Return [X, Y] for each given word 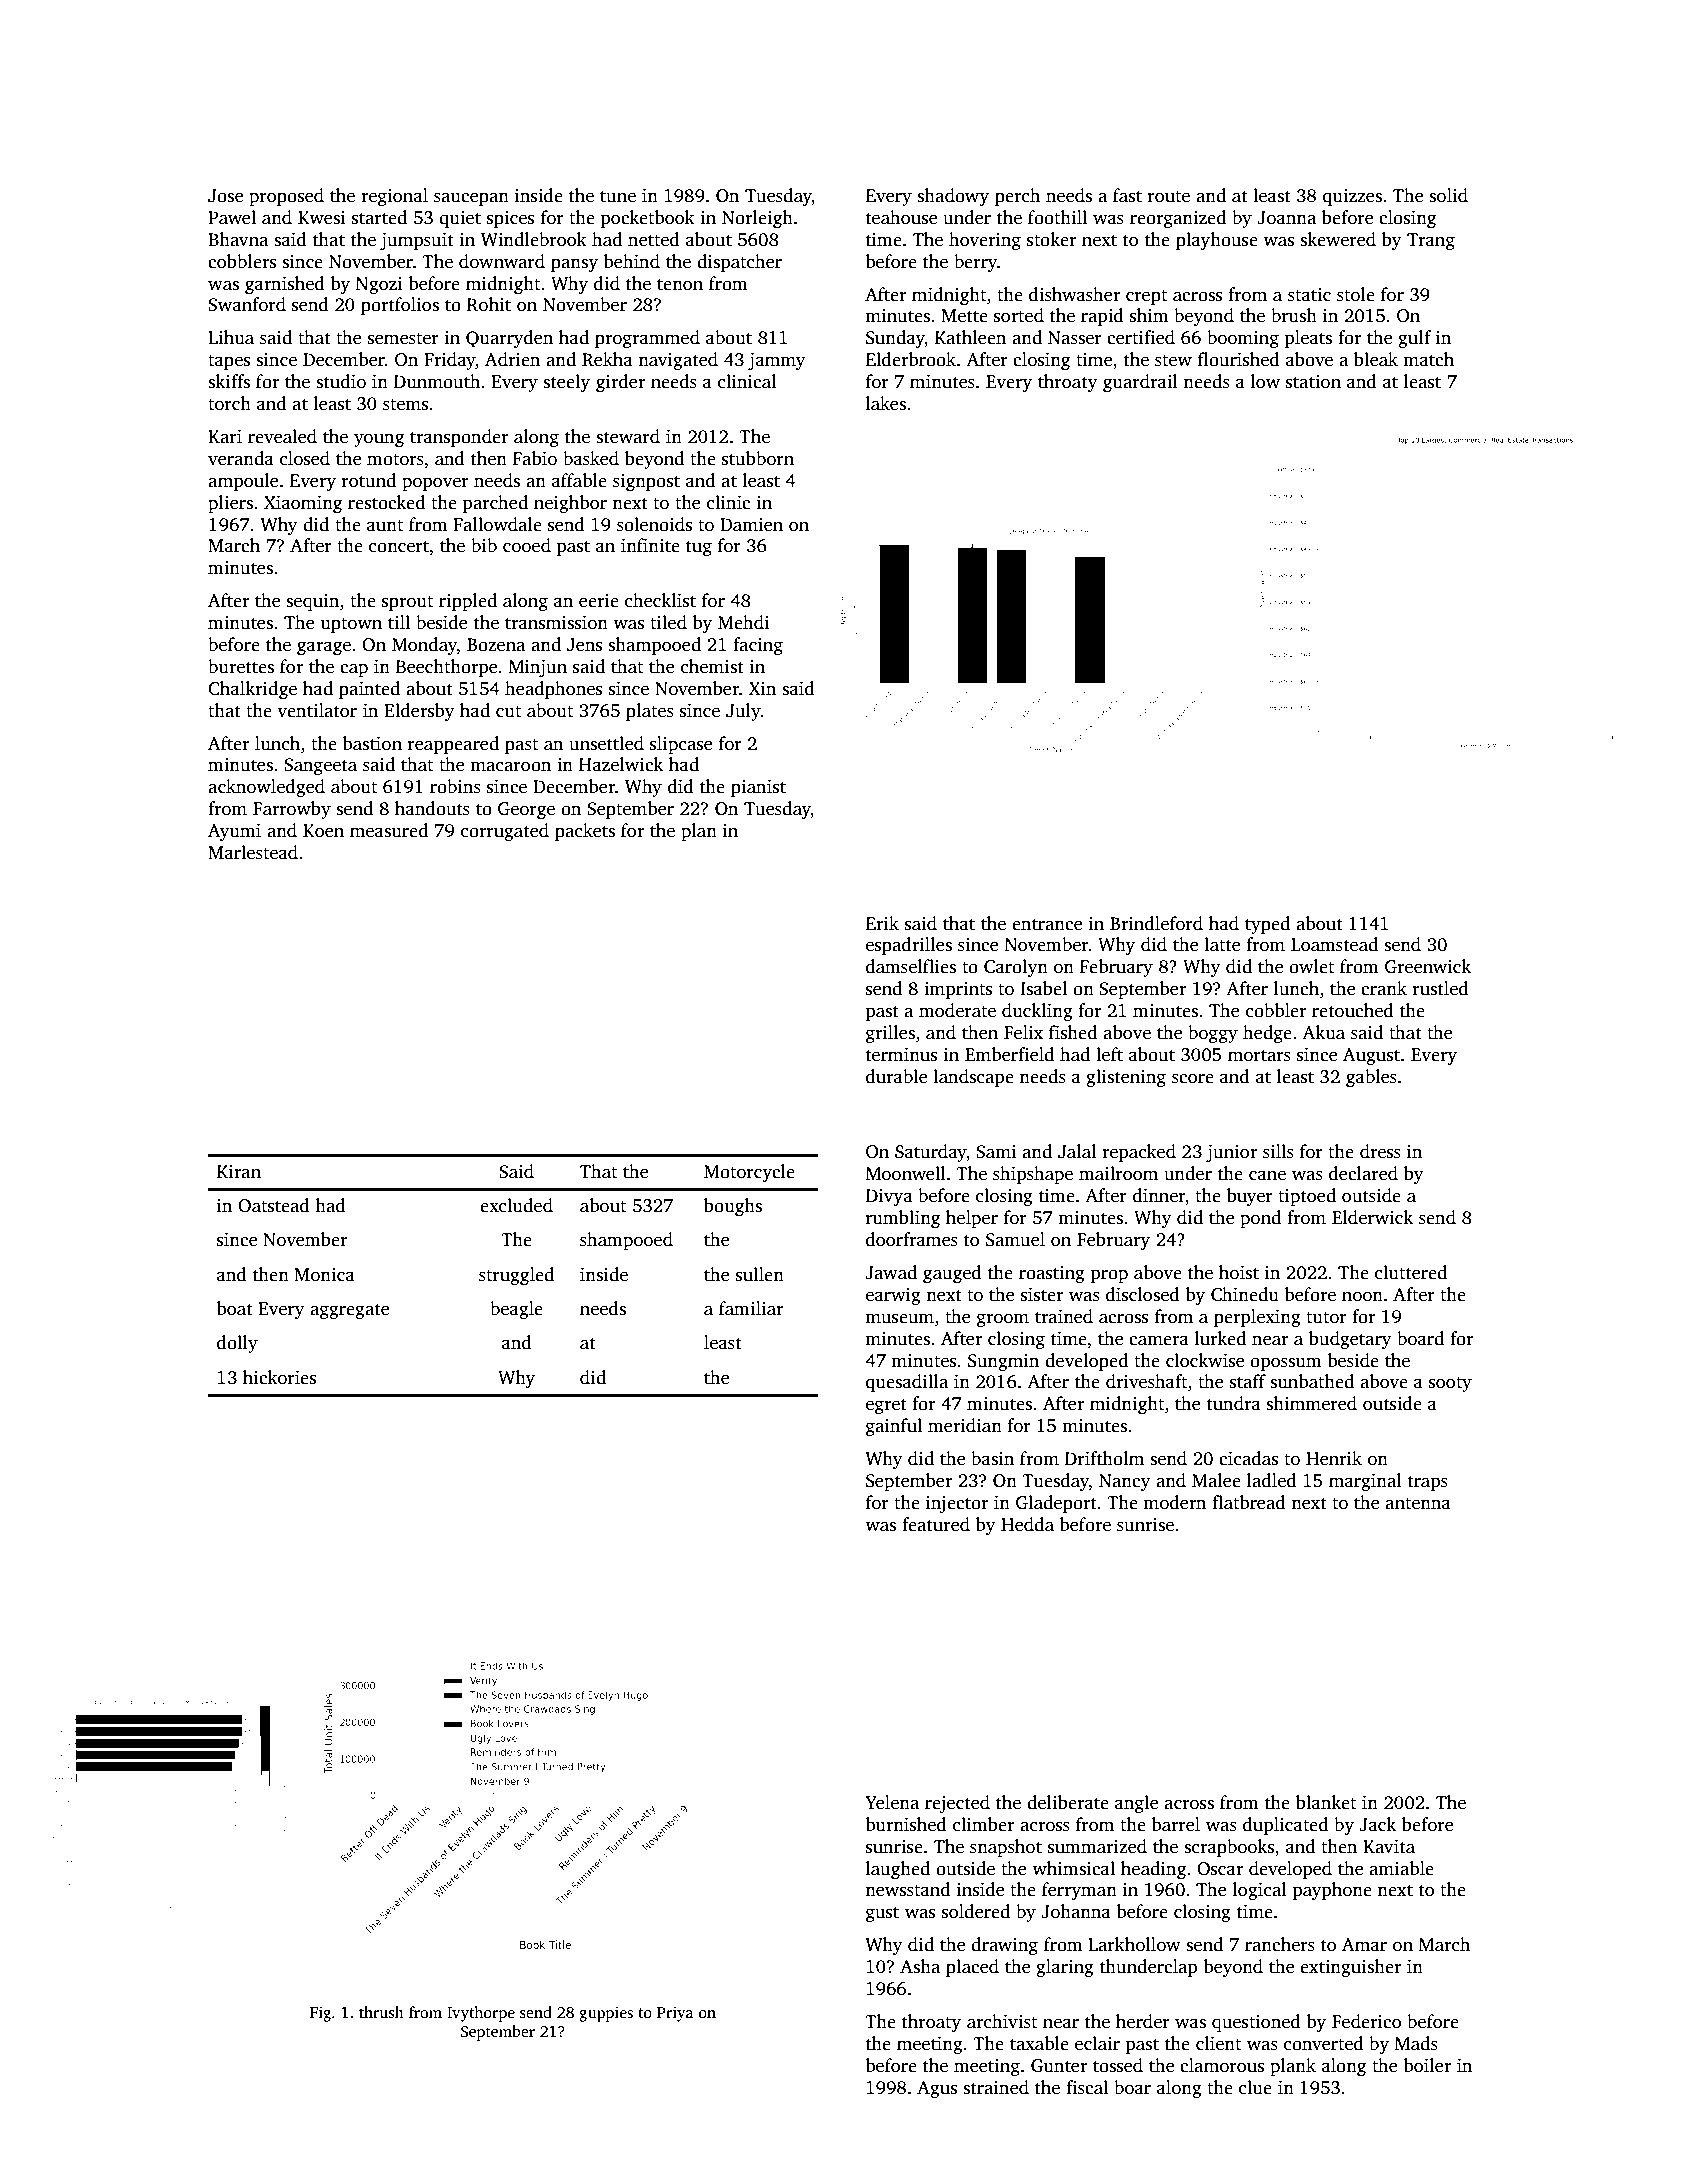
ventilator [317, 710]
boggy [1213, 1034]
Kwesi [322, 217]
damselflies [911, 966]
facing [758, 646]
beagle [516, 1310]
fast [1127, 195]
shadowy [953, 197]
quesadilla [907, 1383]
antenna [1418, 1504]
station [1313, 382]
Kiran [239, 1171]
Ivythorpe [481, 2014]
